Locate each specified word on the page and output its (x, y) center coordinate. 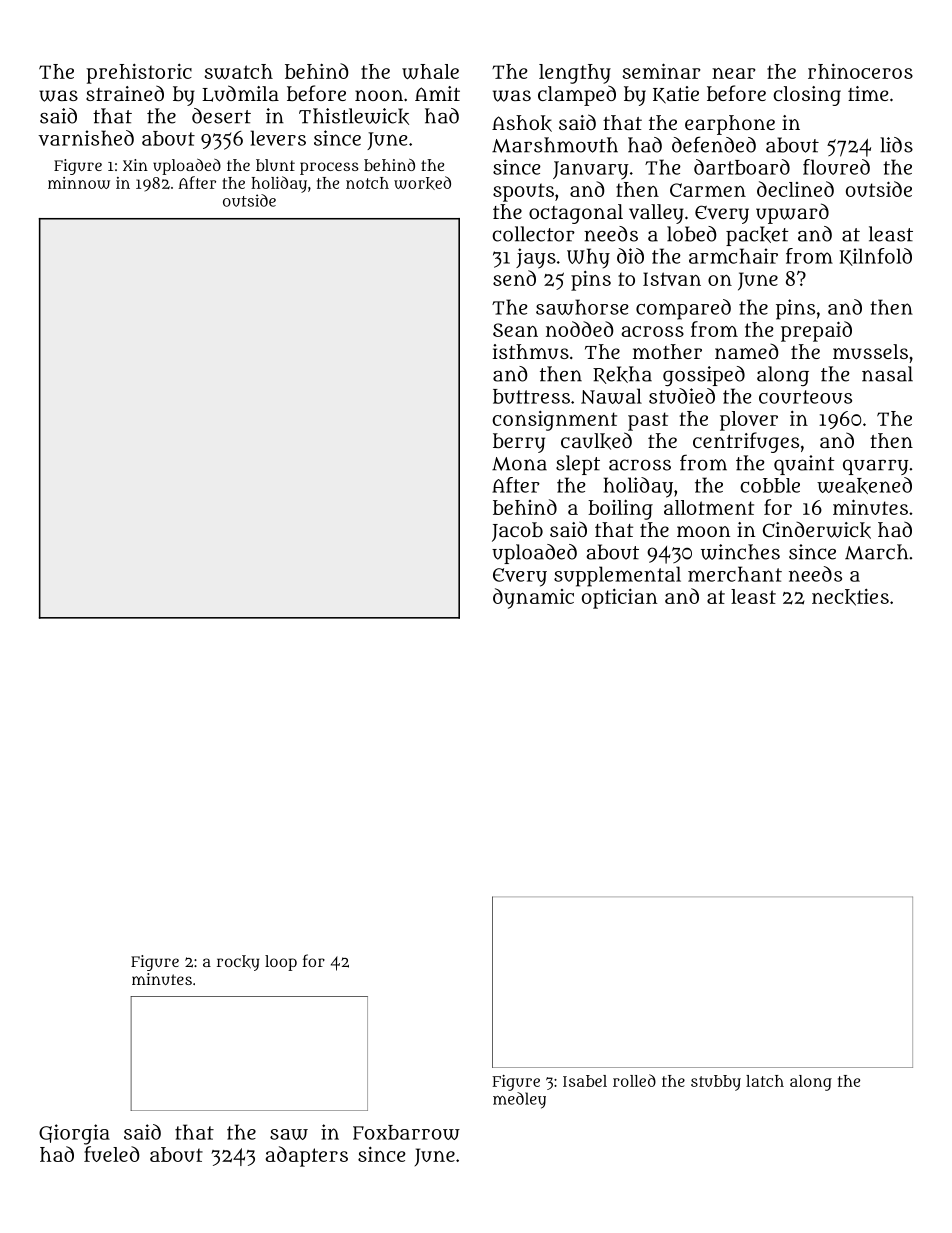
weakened (864, 485)
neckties (850, 597)
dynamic (533, 598)
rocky (238, 963)
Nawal (611, 396)
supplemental (617, 576)
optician (619, 599)
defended (714, 144)
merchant (735, 574)
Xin (135, 165)
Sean (515, 330)
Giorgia (74, 1134)
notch (367, 183)
